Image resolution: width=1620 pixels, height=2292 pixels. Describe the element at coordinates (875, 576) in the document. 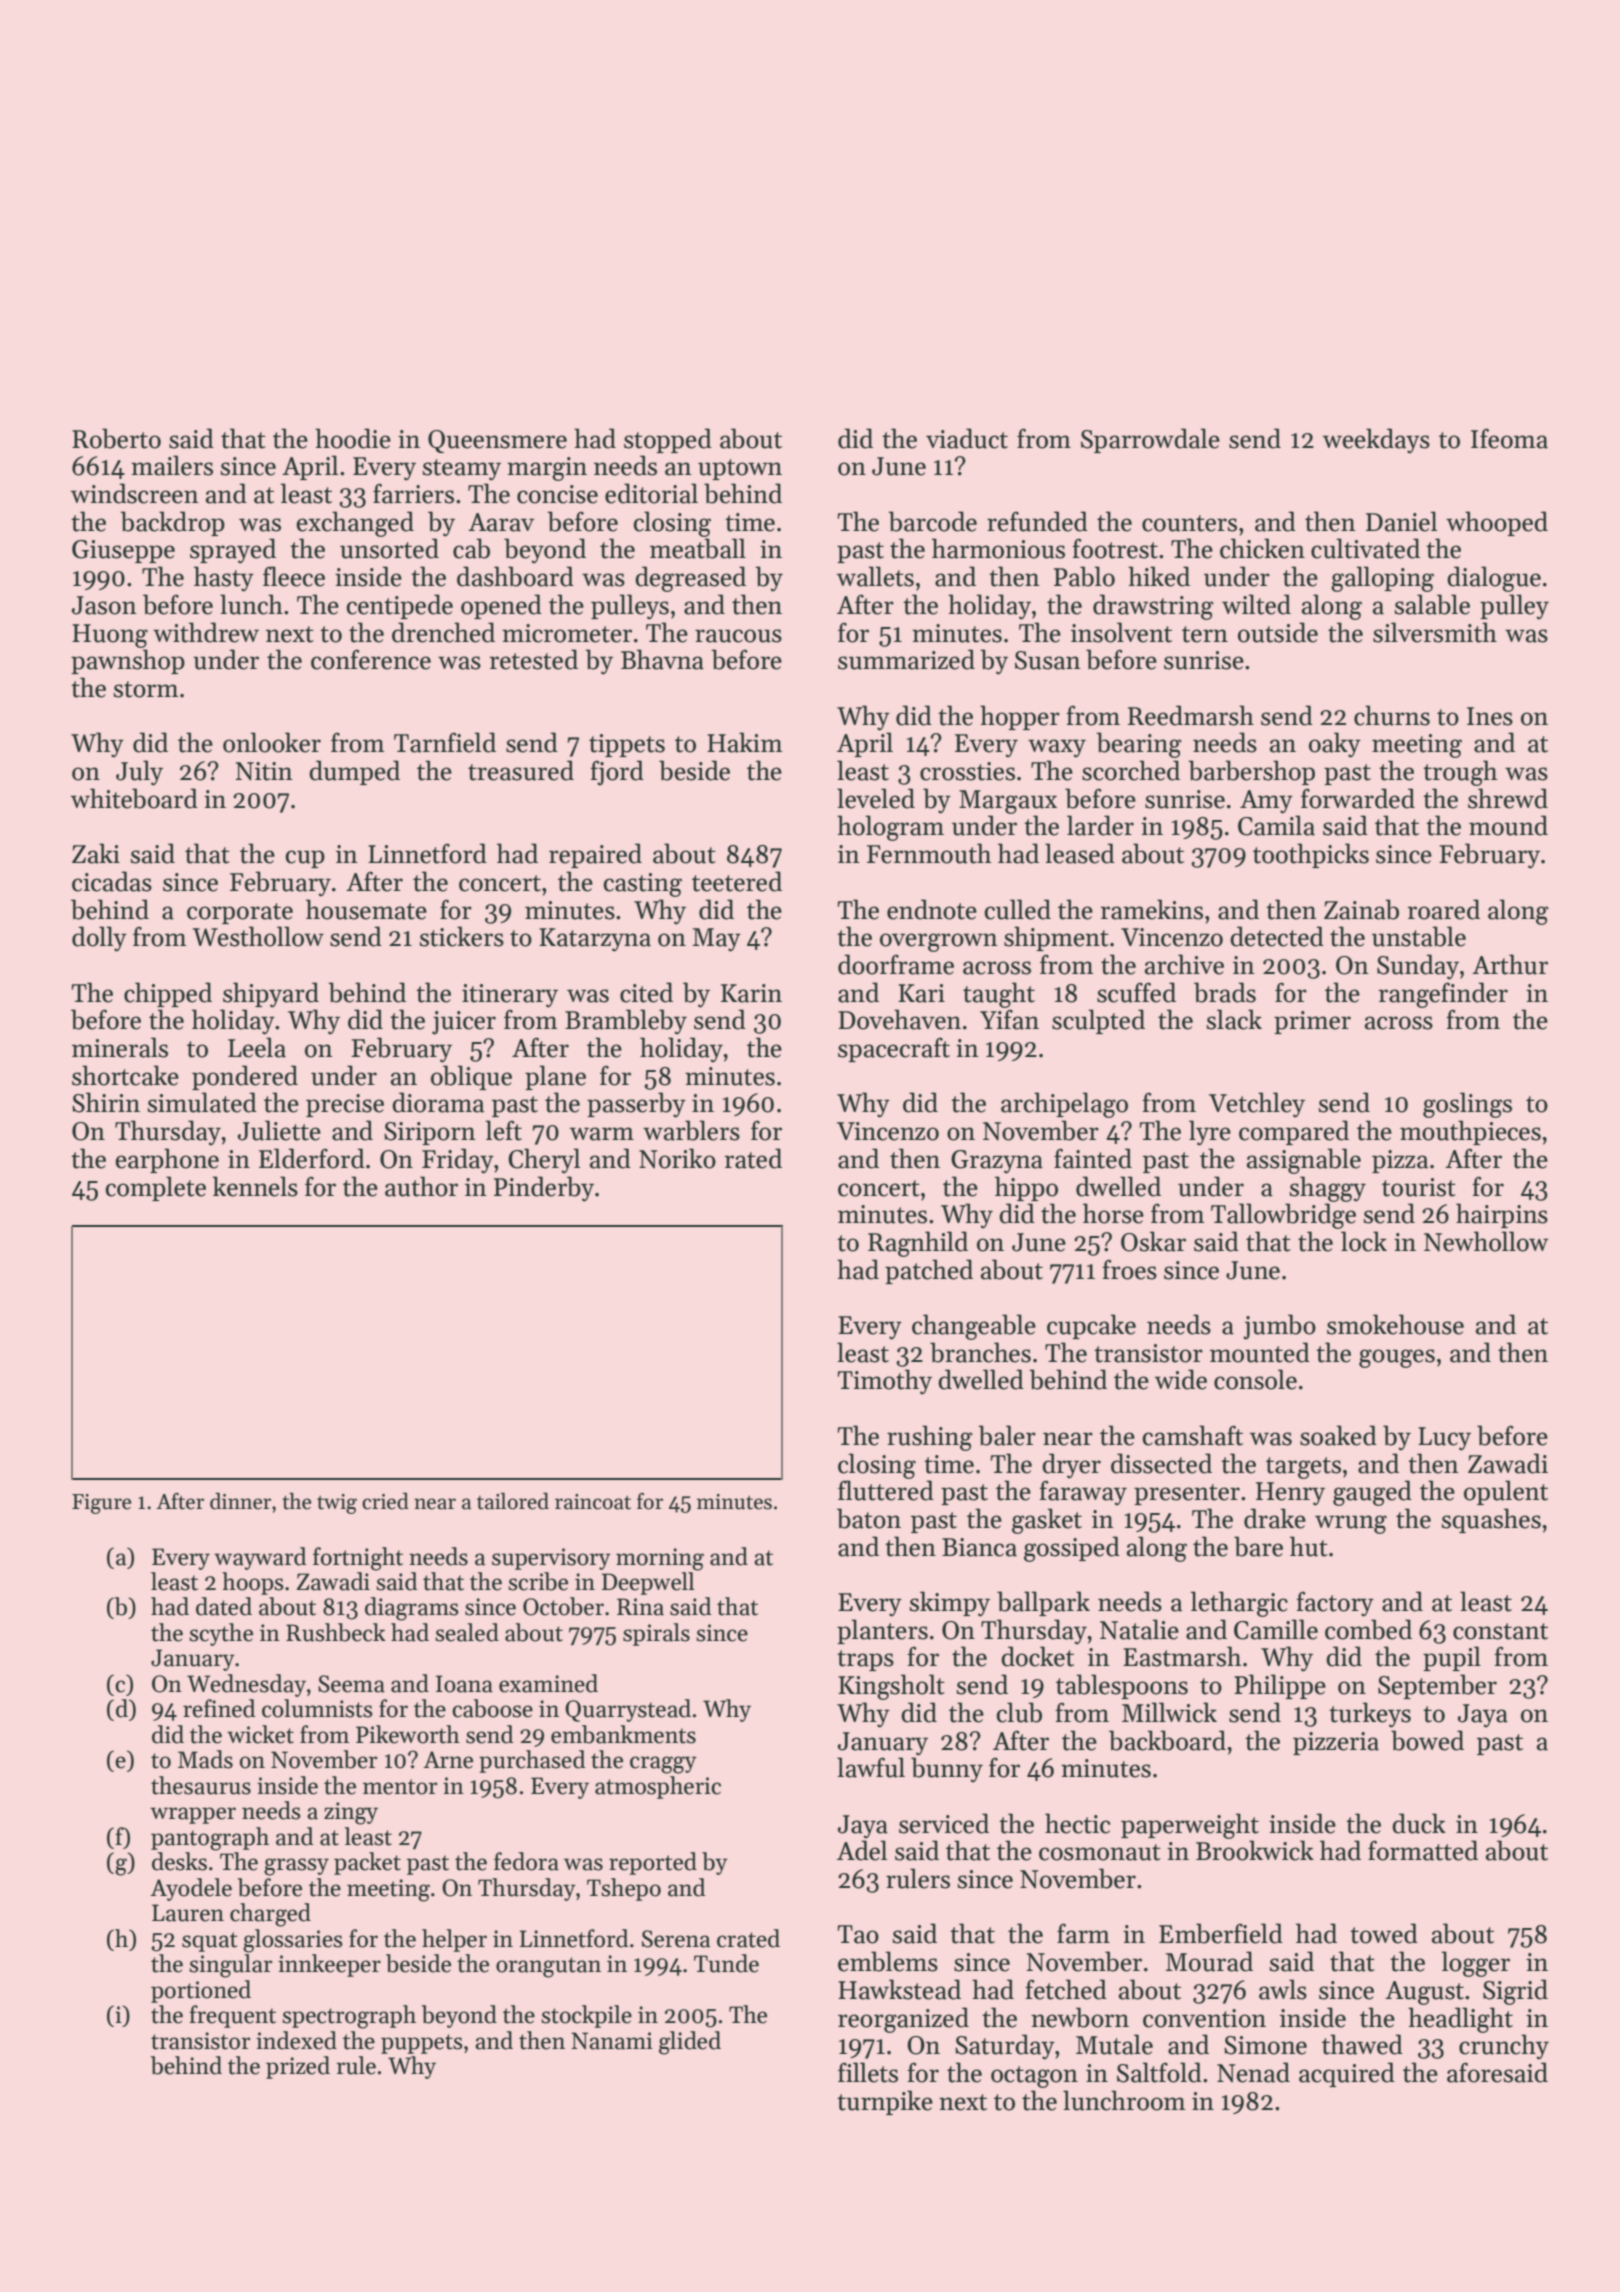

I see `wallets` at that location.
